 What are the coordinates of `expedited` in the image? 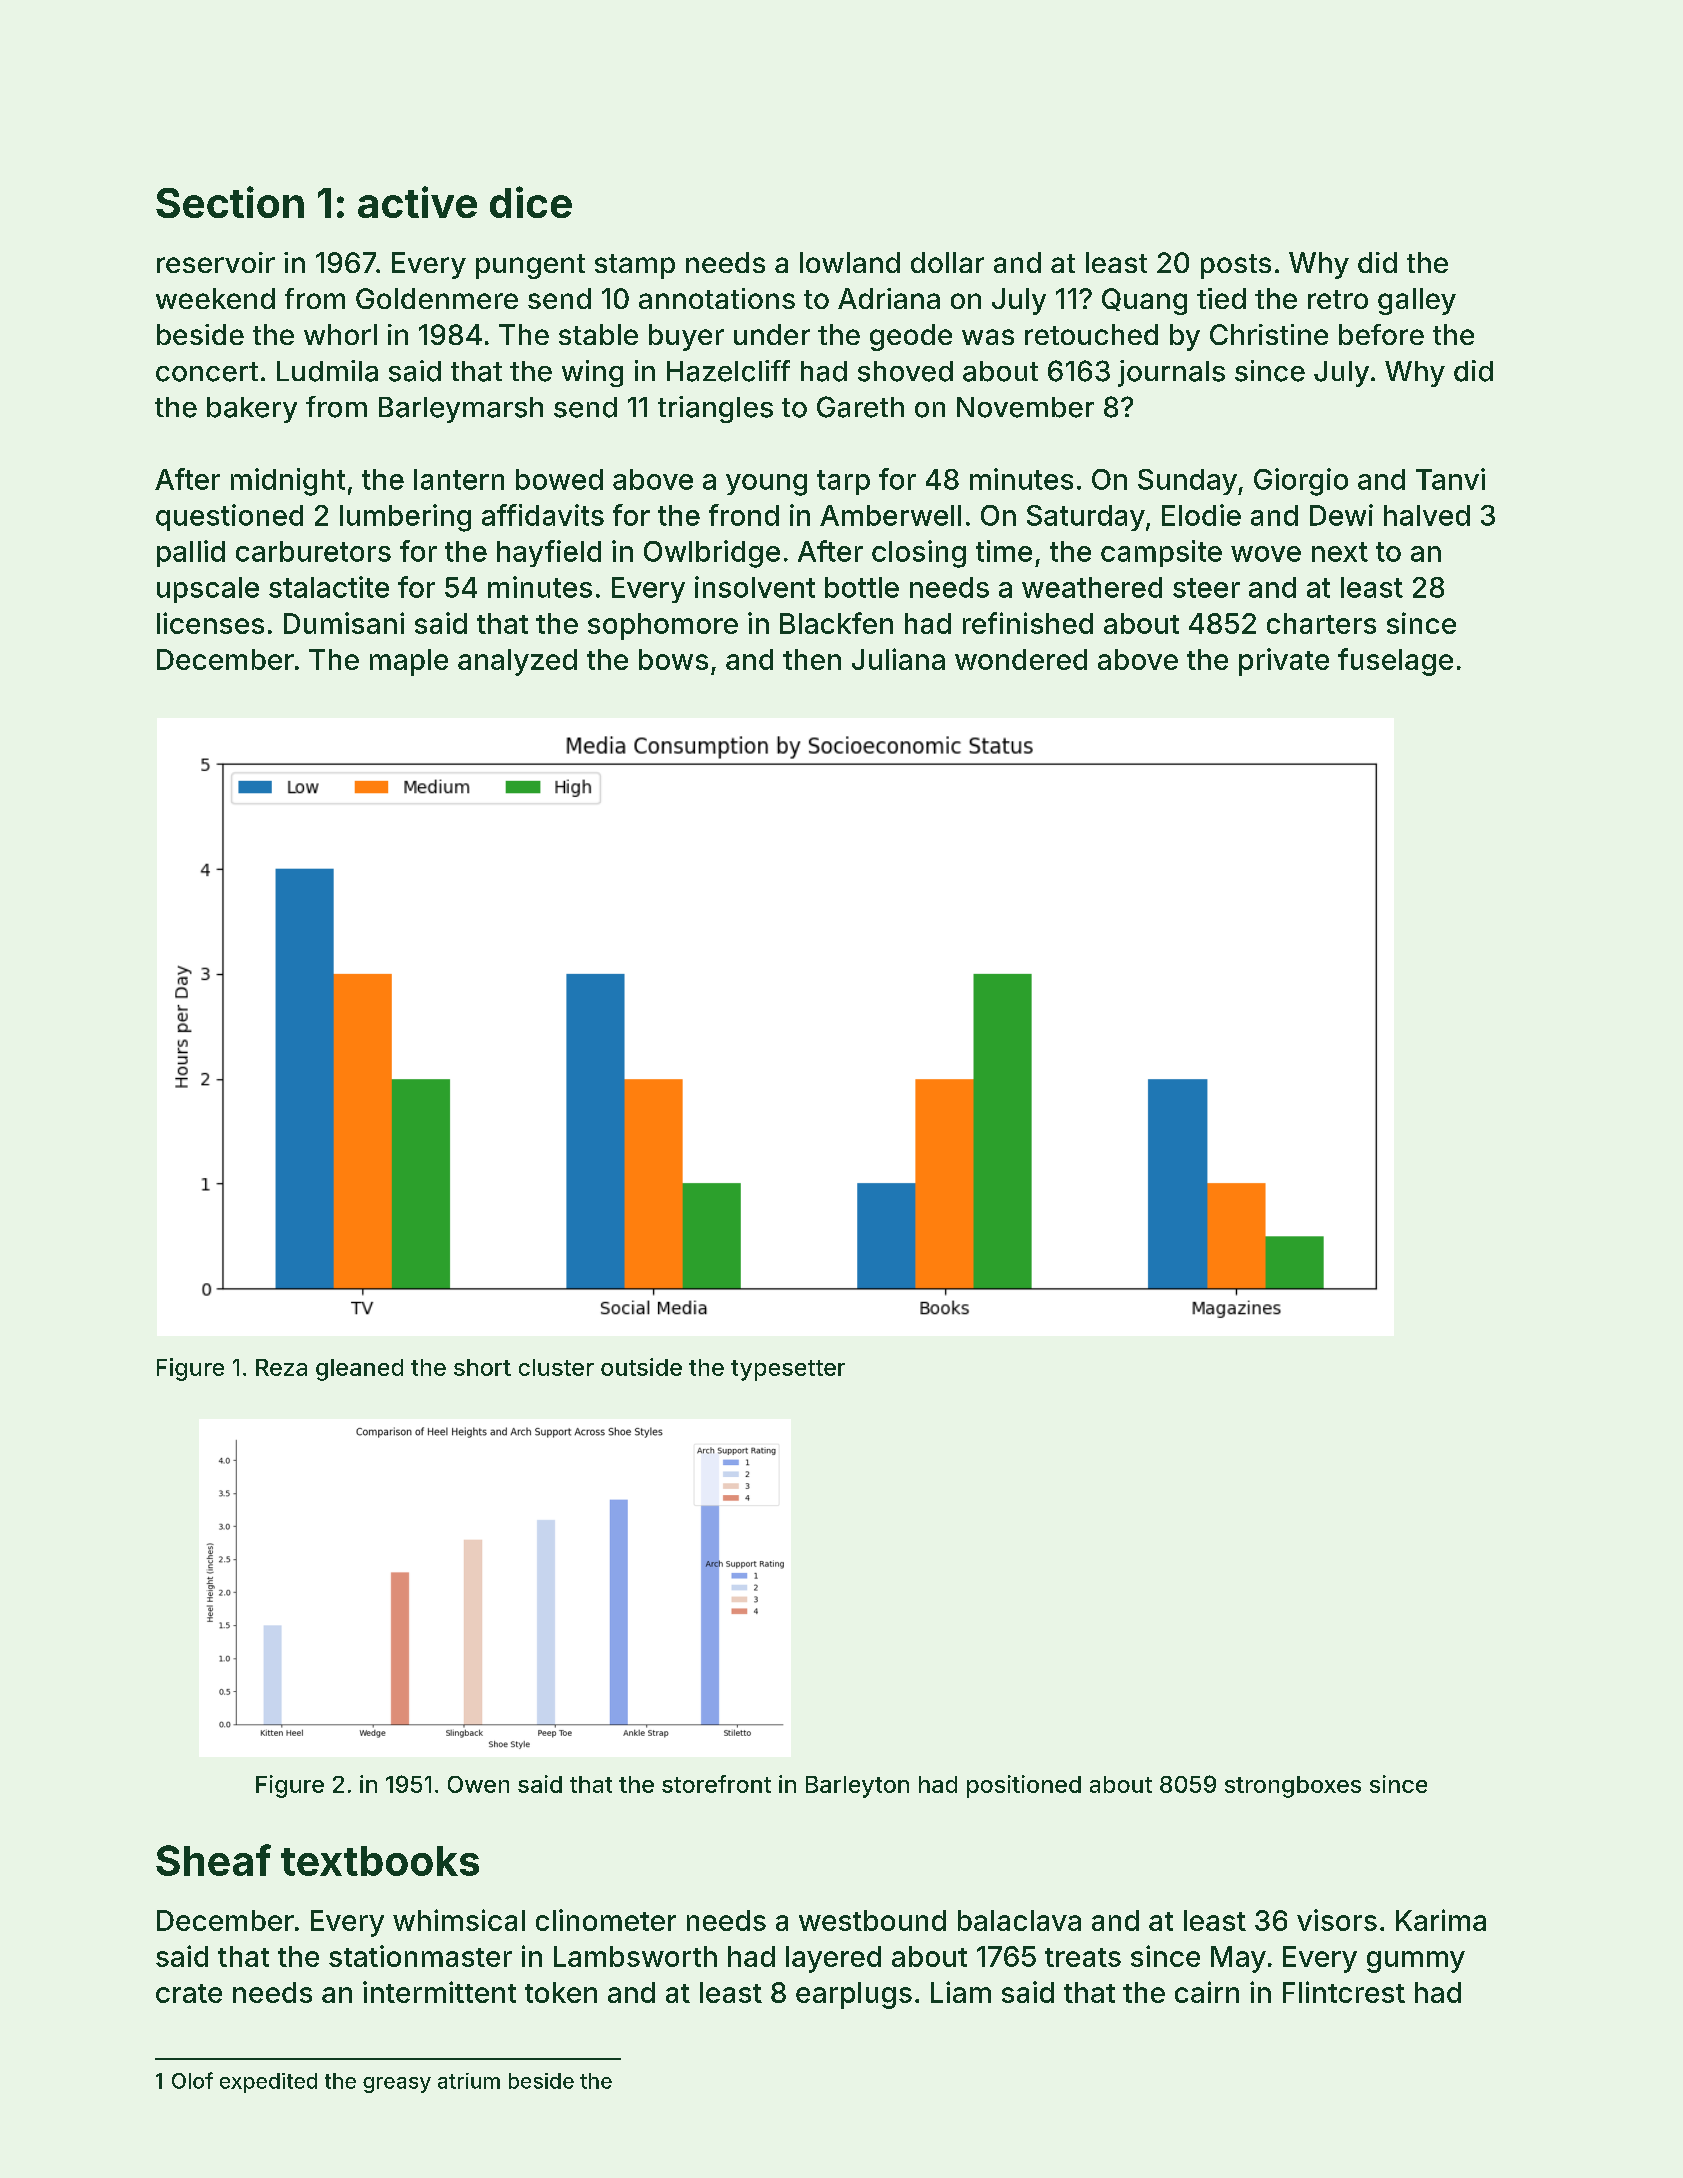 It's located at (268, 2083).
